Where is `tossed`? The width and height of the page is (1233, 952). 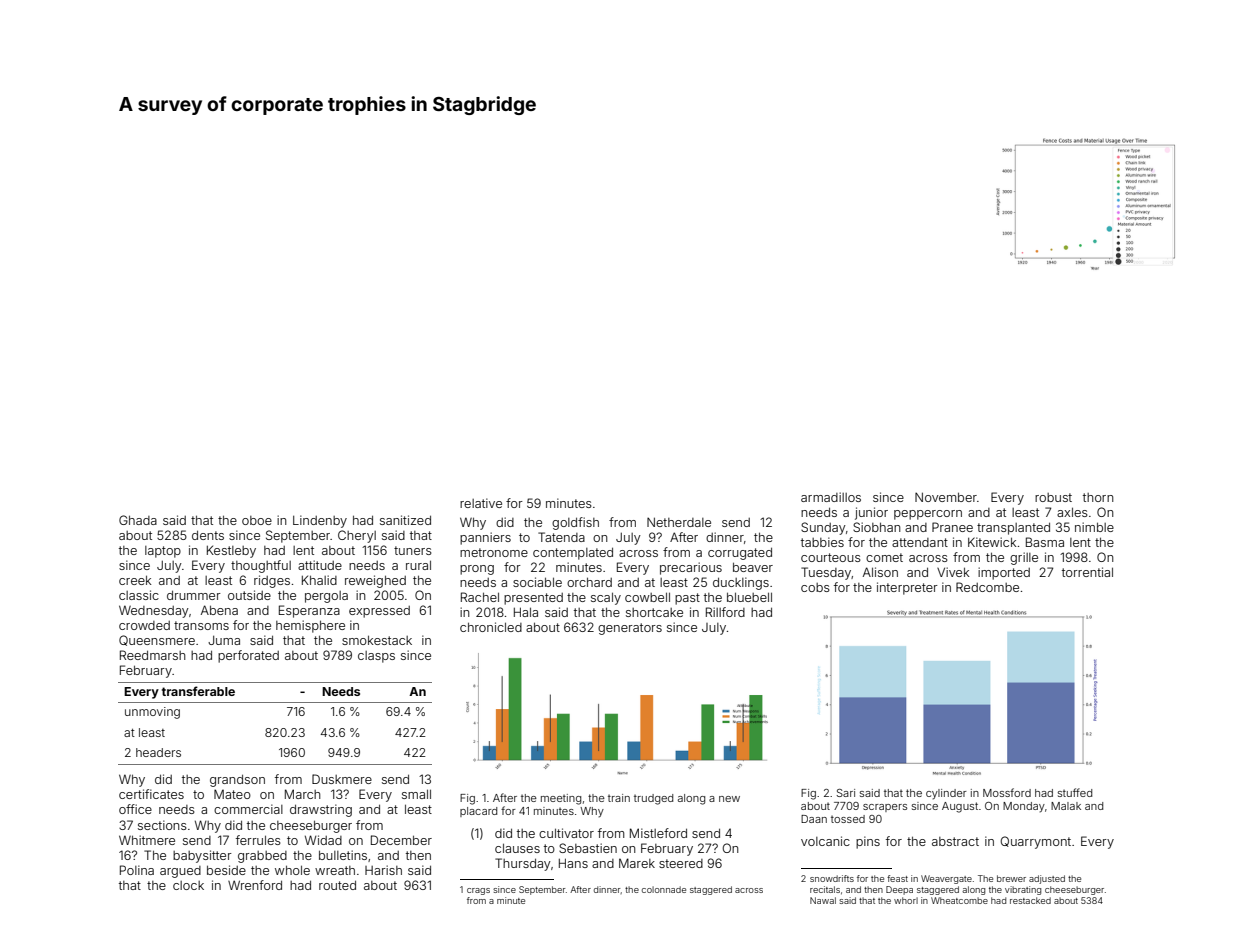 tossed is located at coordinates (848, 819).
